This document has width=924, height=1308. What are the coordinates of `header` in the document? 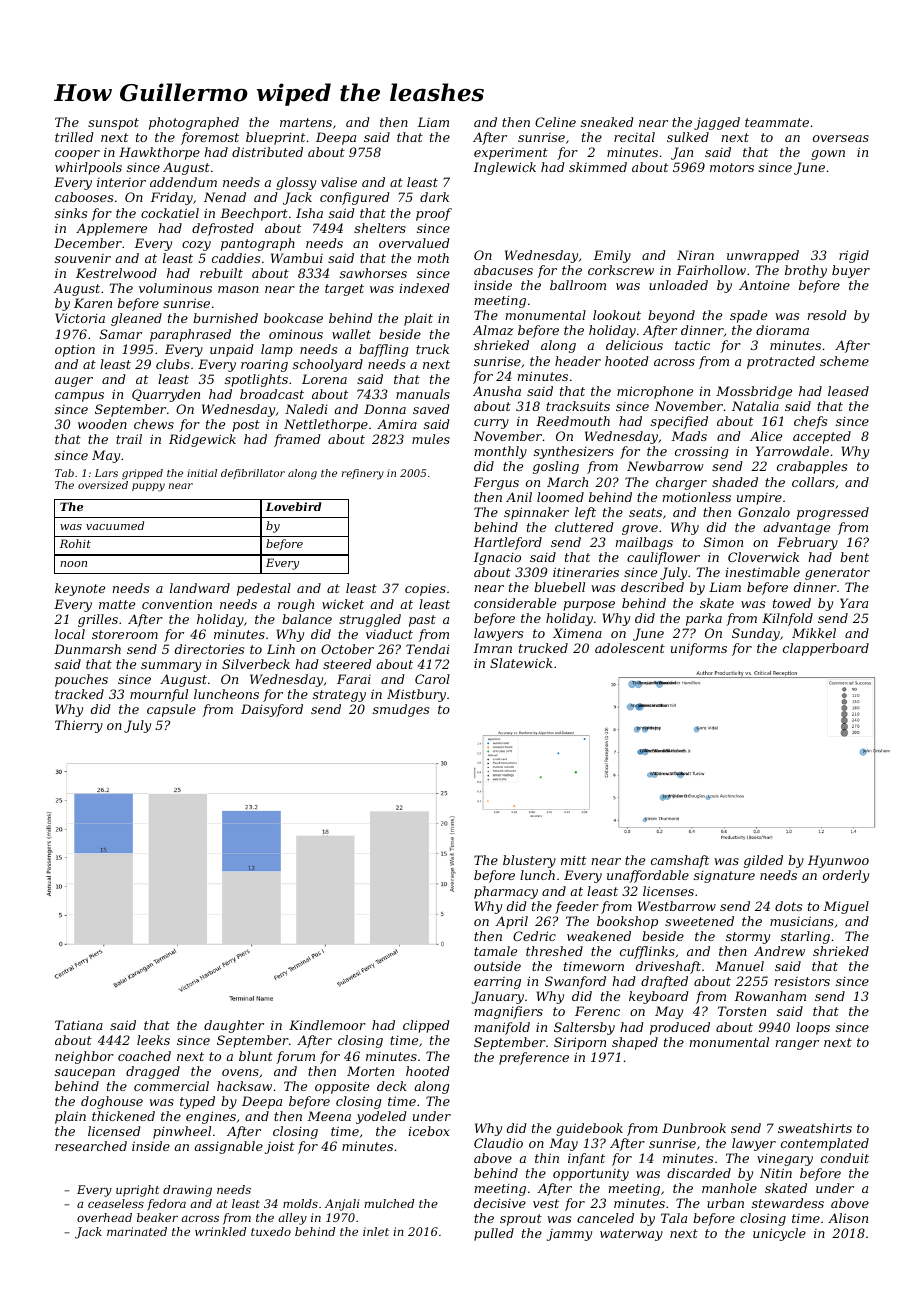 It's located at (578, 361).
